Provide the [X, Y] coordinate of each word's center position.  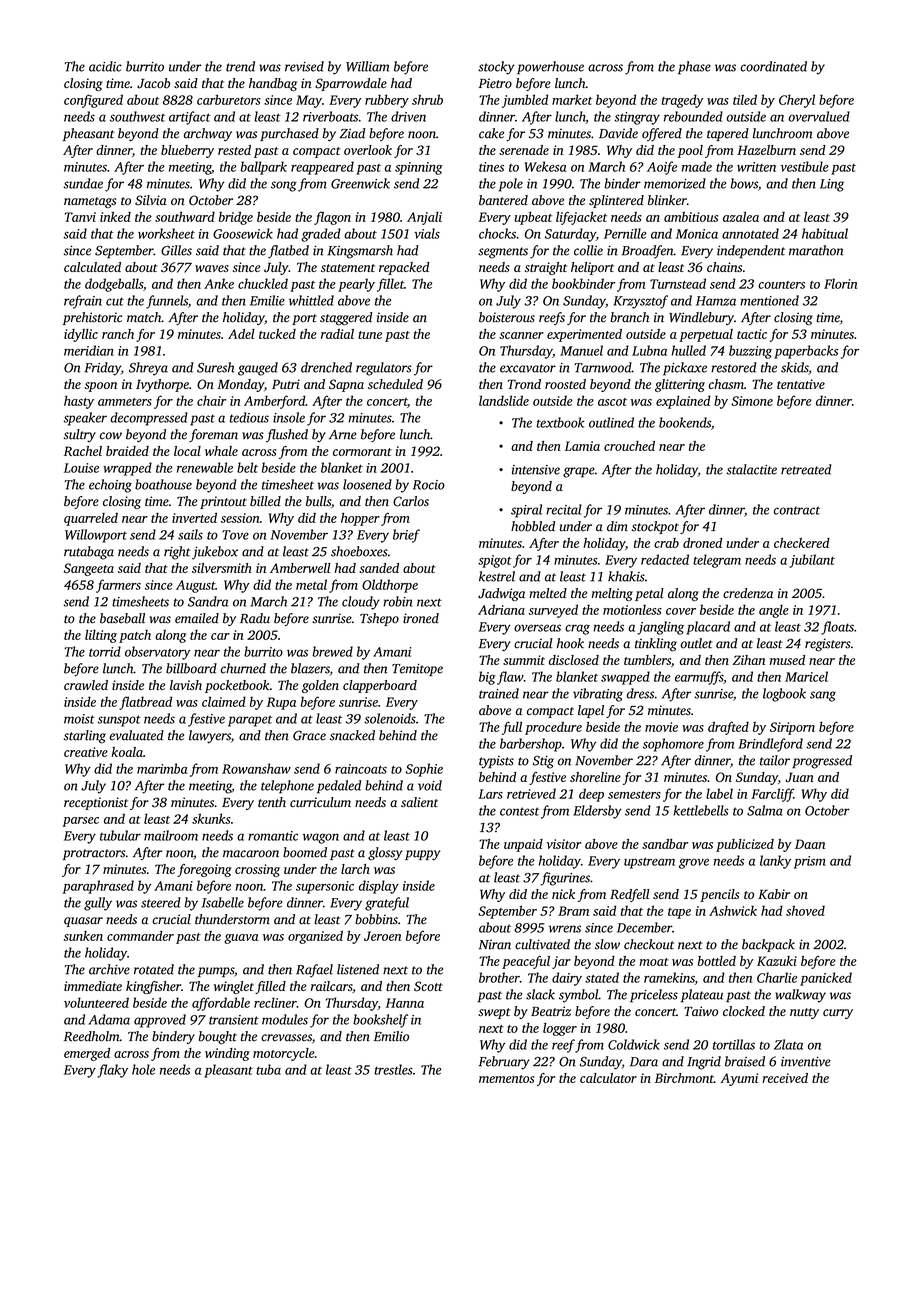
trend [240, 66]
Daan [810, 844]
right [177, 553]
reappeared [322, 168]
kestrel [497, 576]
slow [607, 944]
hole [143, 1069]
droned [702, 543]
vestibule [804, 166]
